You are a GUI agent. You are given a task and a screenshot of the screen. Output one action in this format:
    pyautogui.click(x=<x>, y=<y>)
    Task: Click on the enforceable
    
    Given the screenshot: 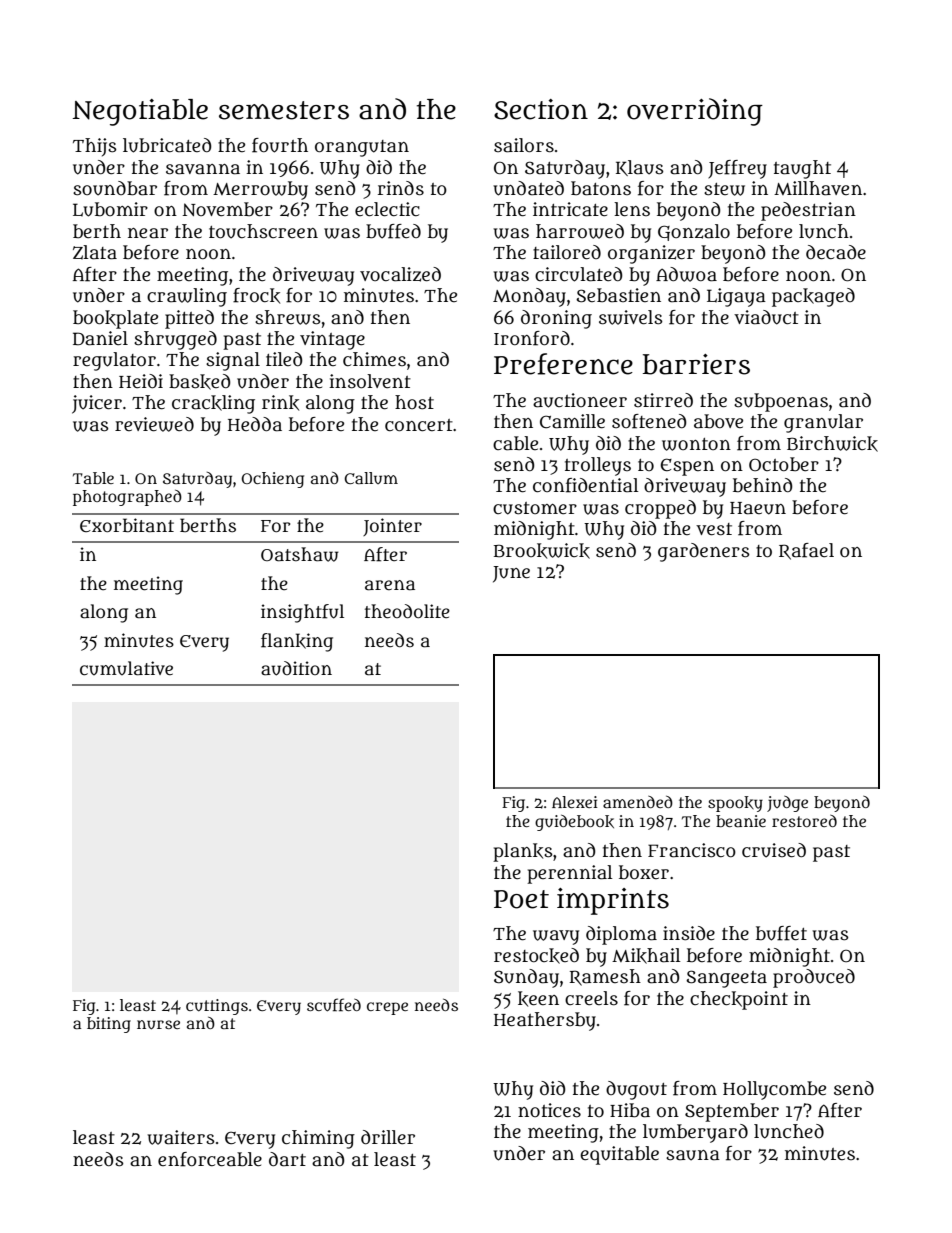 What is the action you would take?
    pyautogui.click(x=210, y=1159)
